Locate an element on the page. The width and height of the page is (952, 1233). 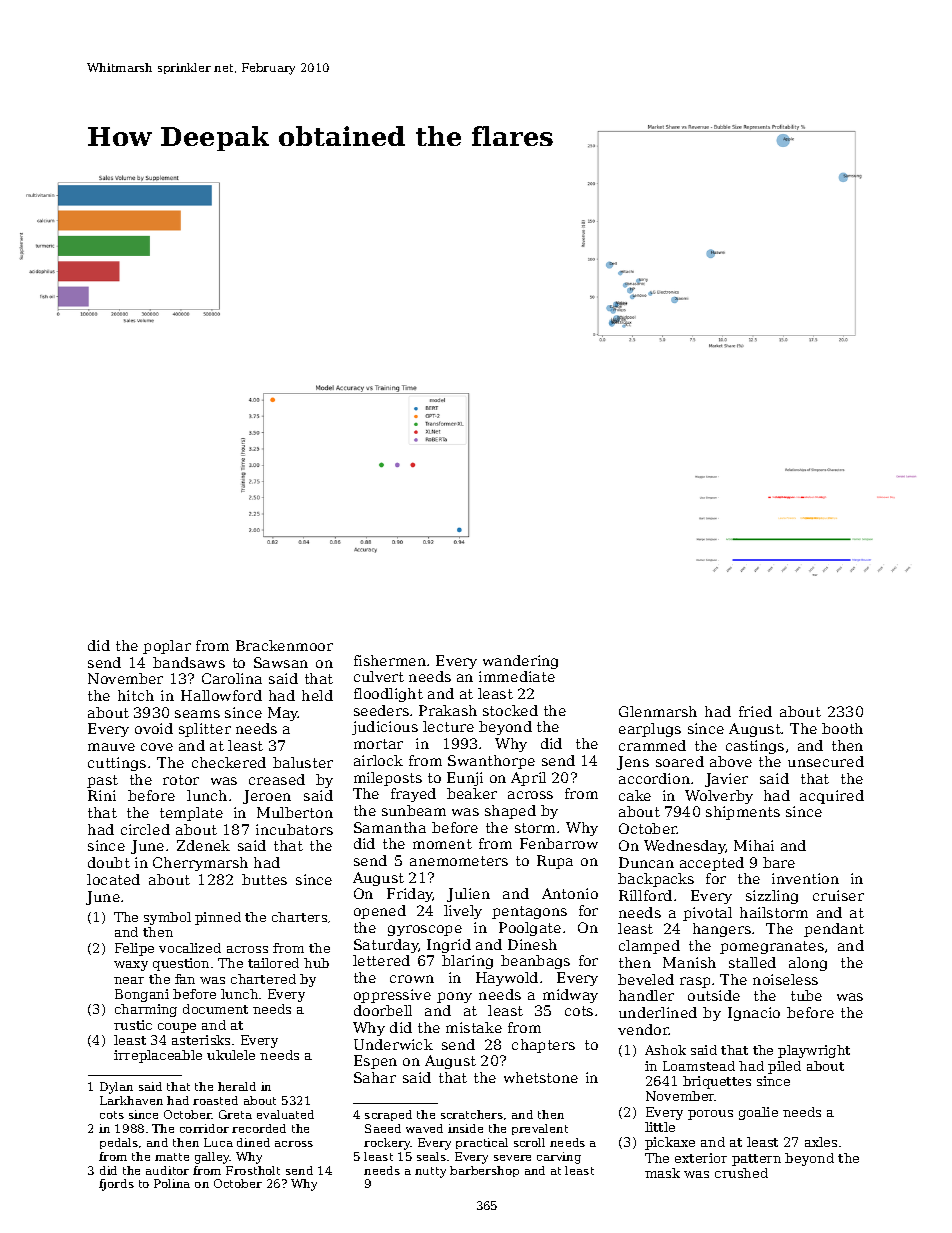
fried is located at coordinates (755, 711).
